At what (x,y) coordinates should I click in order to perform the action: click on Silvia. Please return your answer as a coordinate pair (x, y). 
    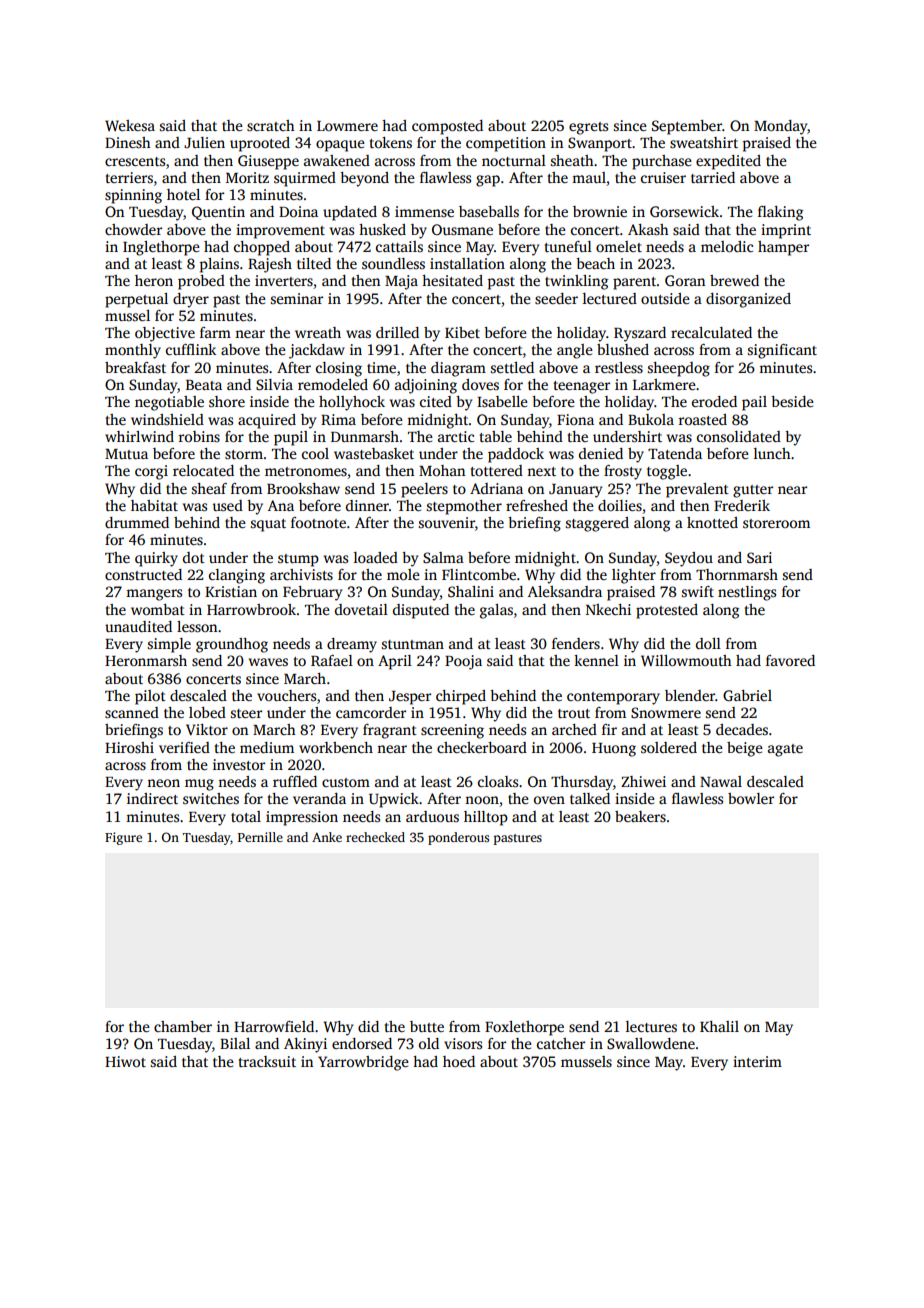
    Looking at the image, I should click on (274, 384).
